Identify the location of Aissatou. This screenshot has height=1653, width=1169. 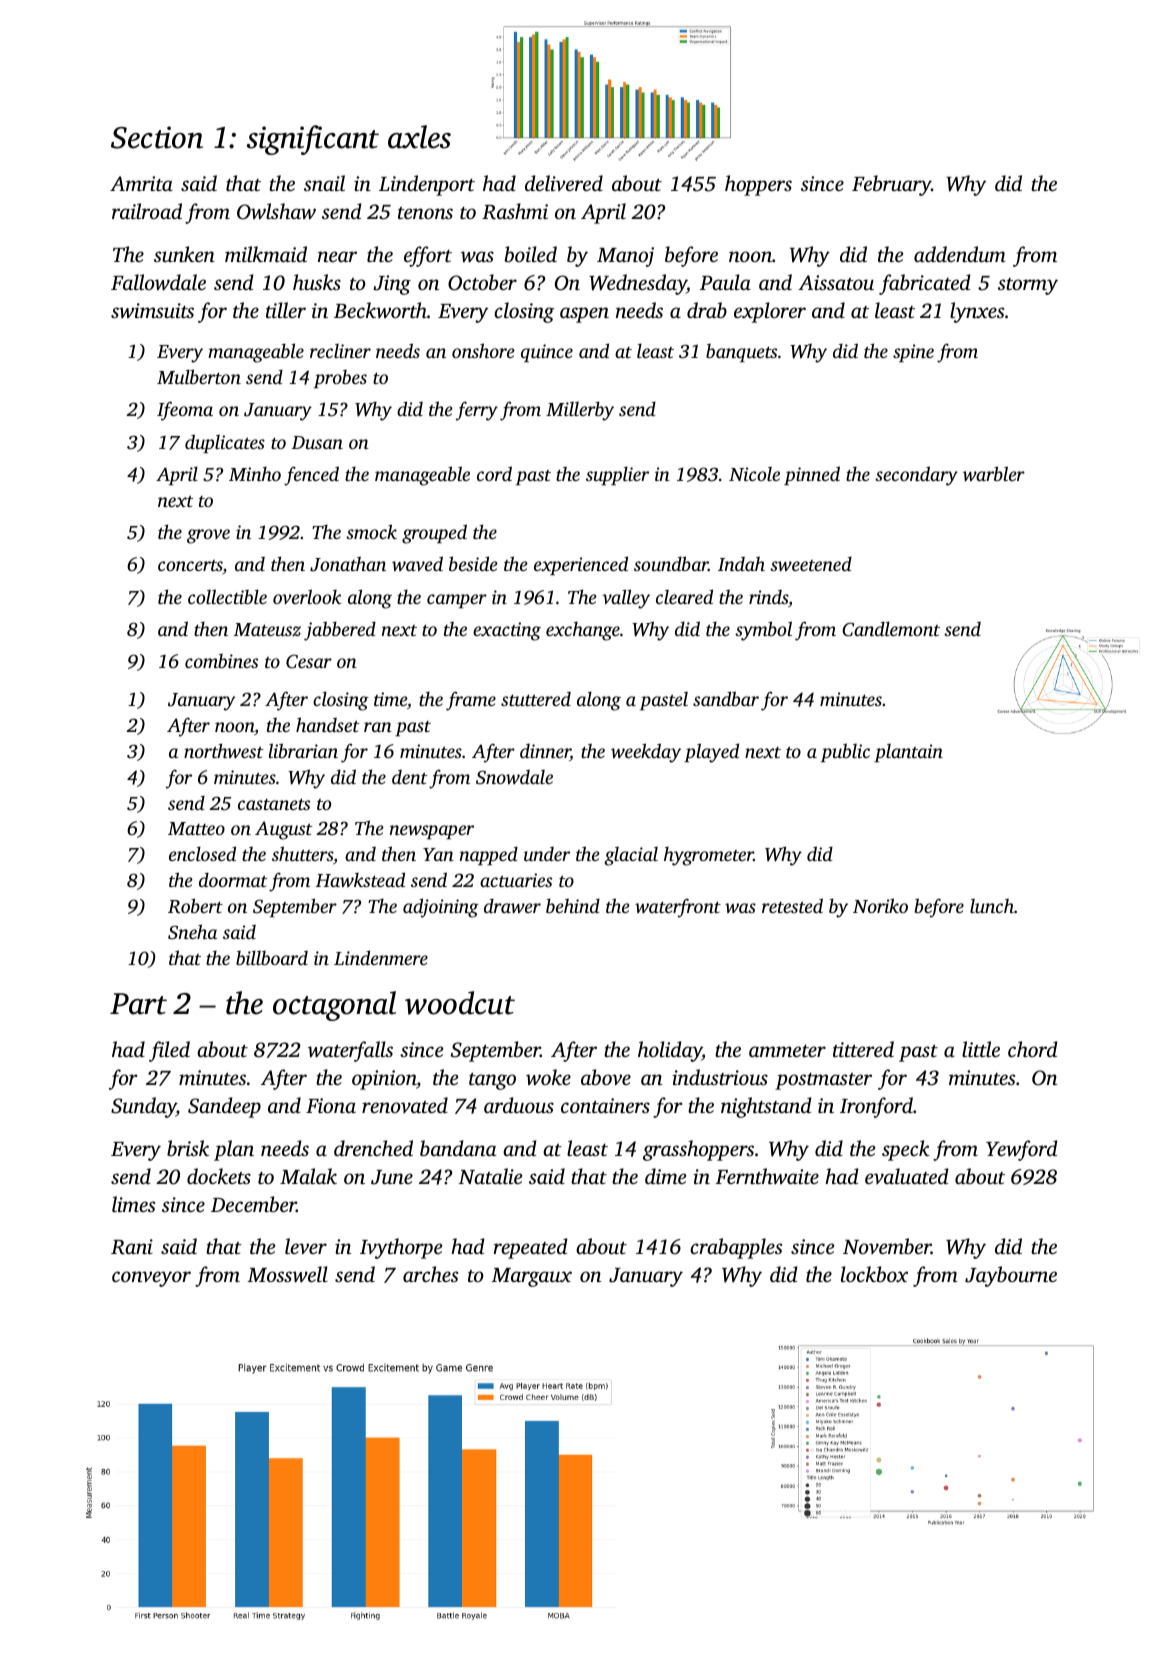
(836, 282).
